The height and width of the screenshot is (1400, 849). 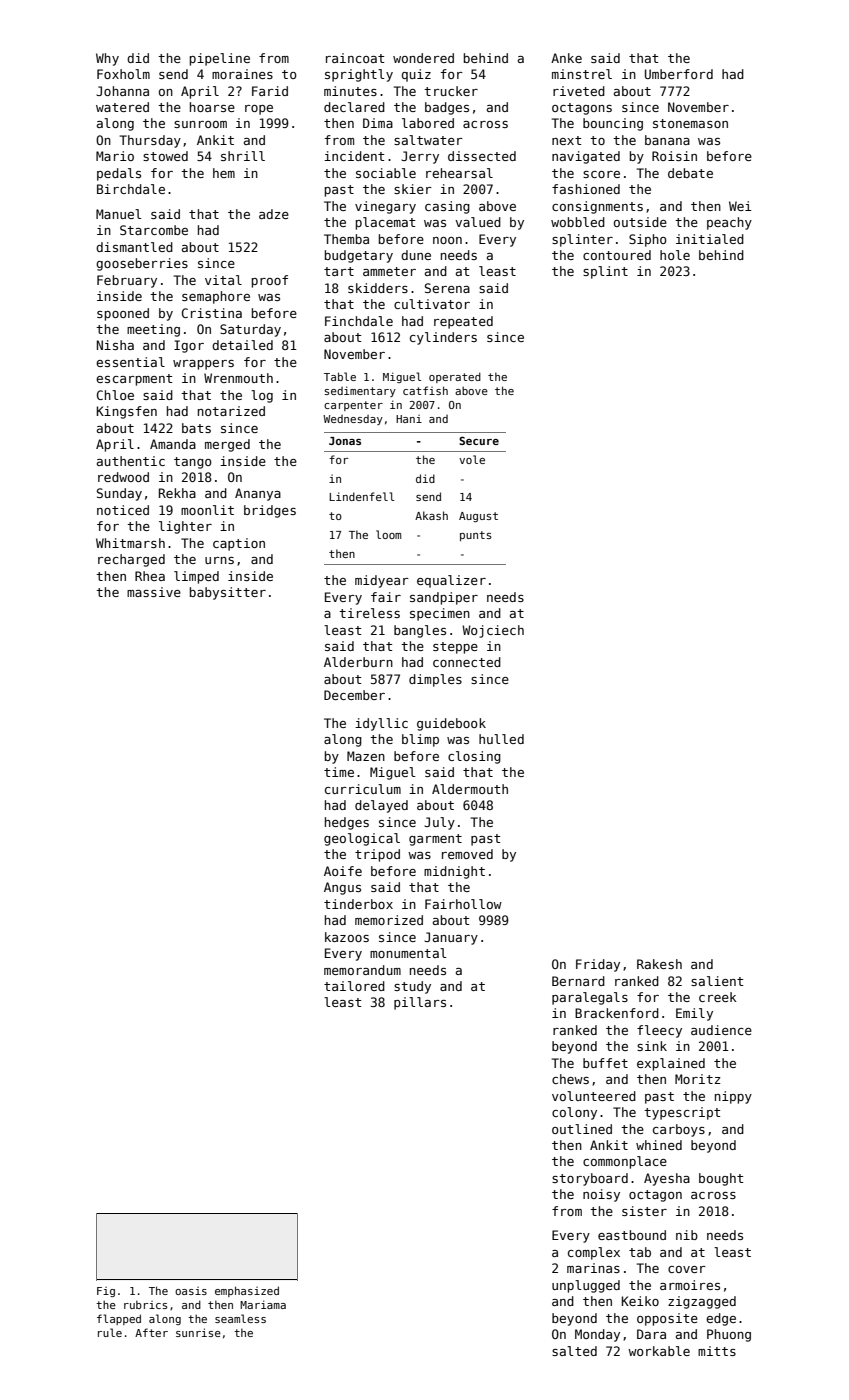 I want to click on caption, so click(x=239, y=544).
